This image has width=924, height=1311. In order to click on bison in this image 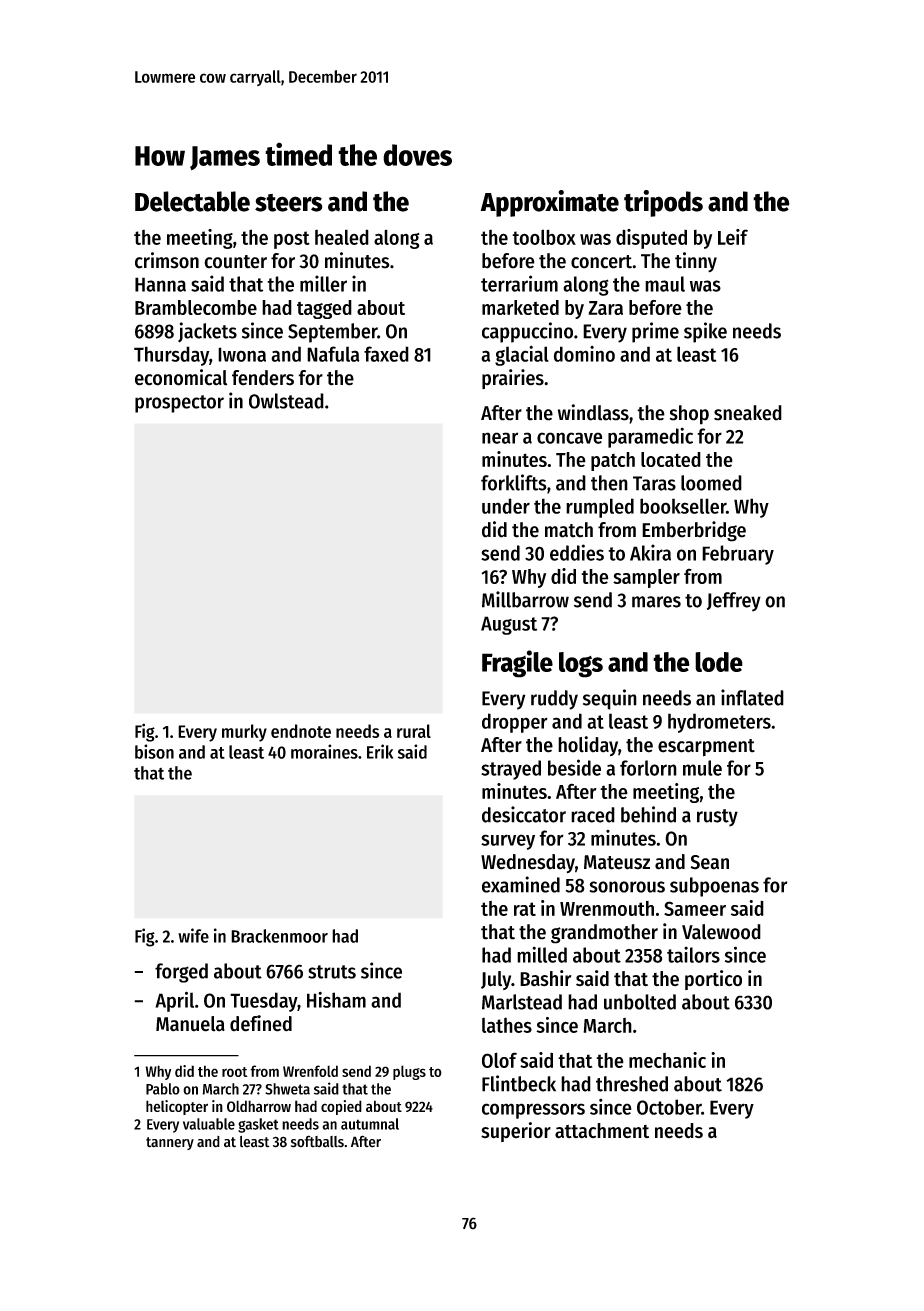, I will do `click(154, 751)`.
